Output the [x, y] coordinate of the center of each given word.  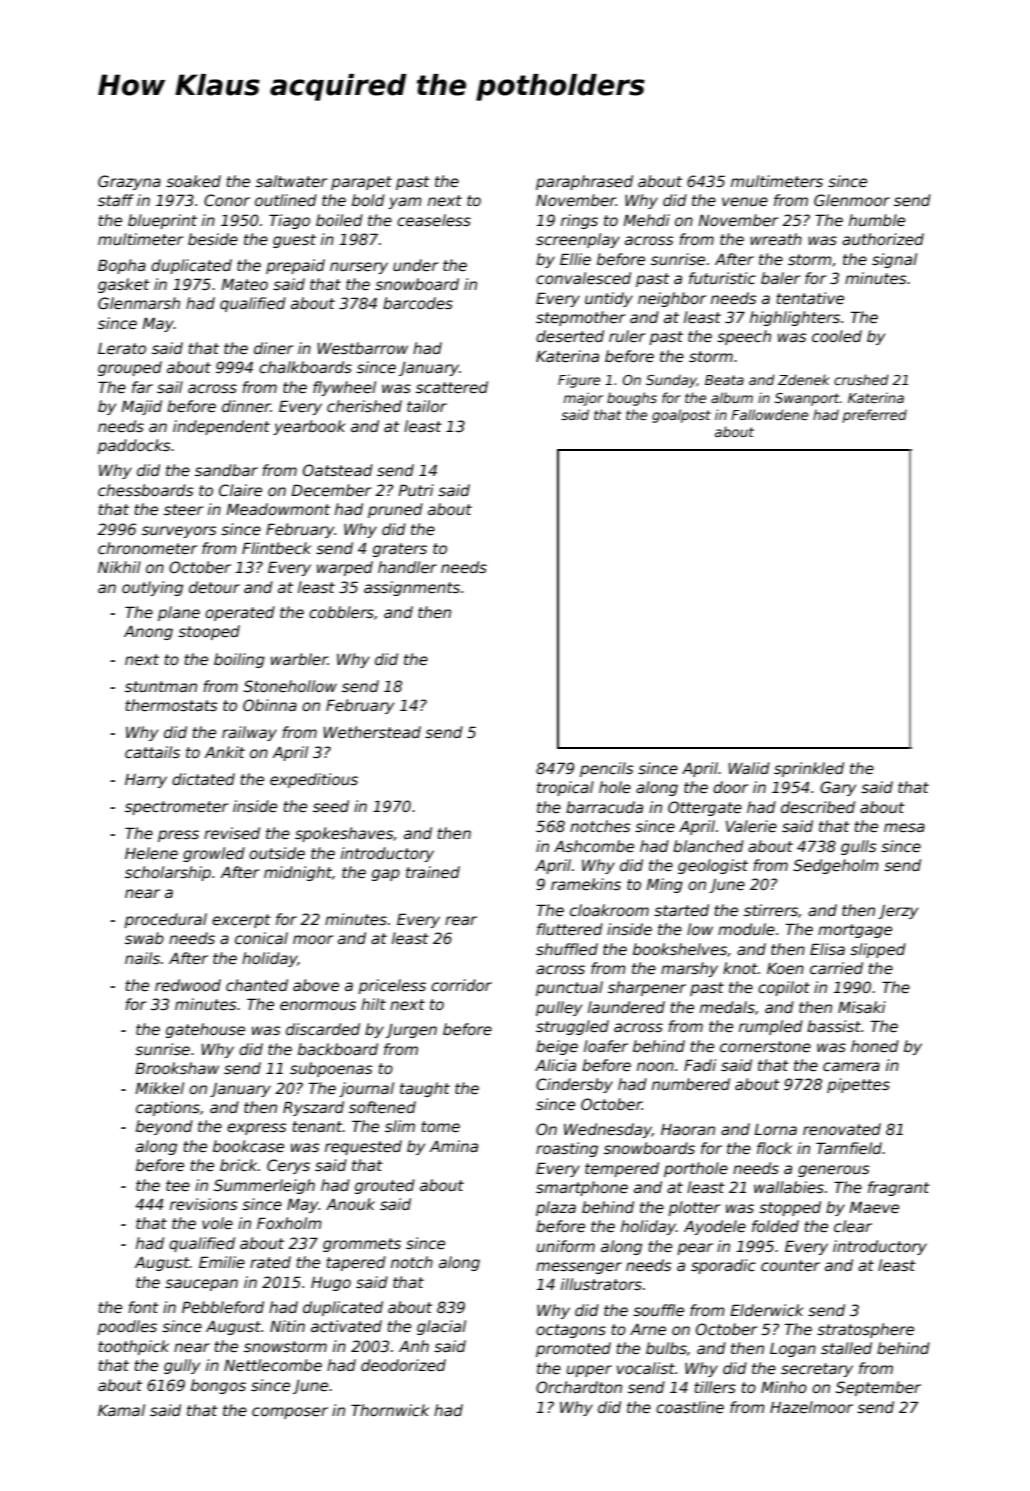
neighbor [672, 299]
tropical [565, 788]
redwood [188, 985]
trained [433, 872]
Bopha [122, 266]
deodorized [403, 1365]
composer [290, 1413]
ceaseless [434, 220]
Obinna [270, 705]
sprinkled [809, 769]
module [746, 929]
